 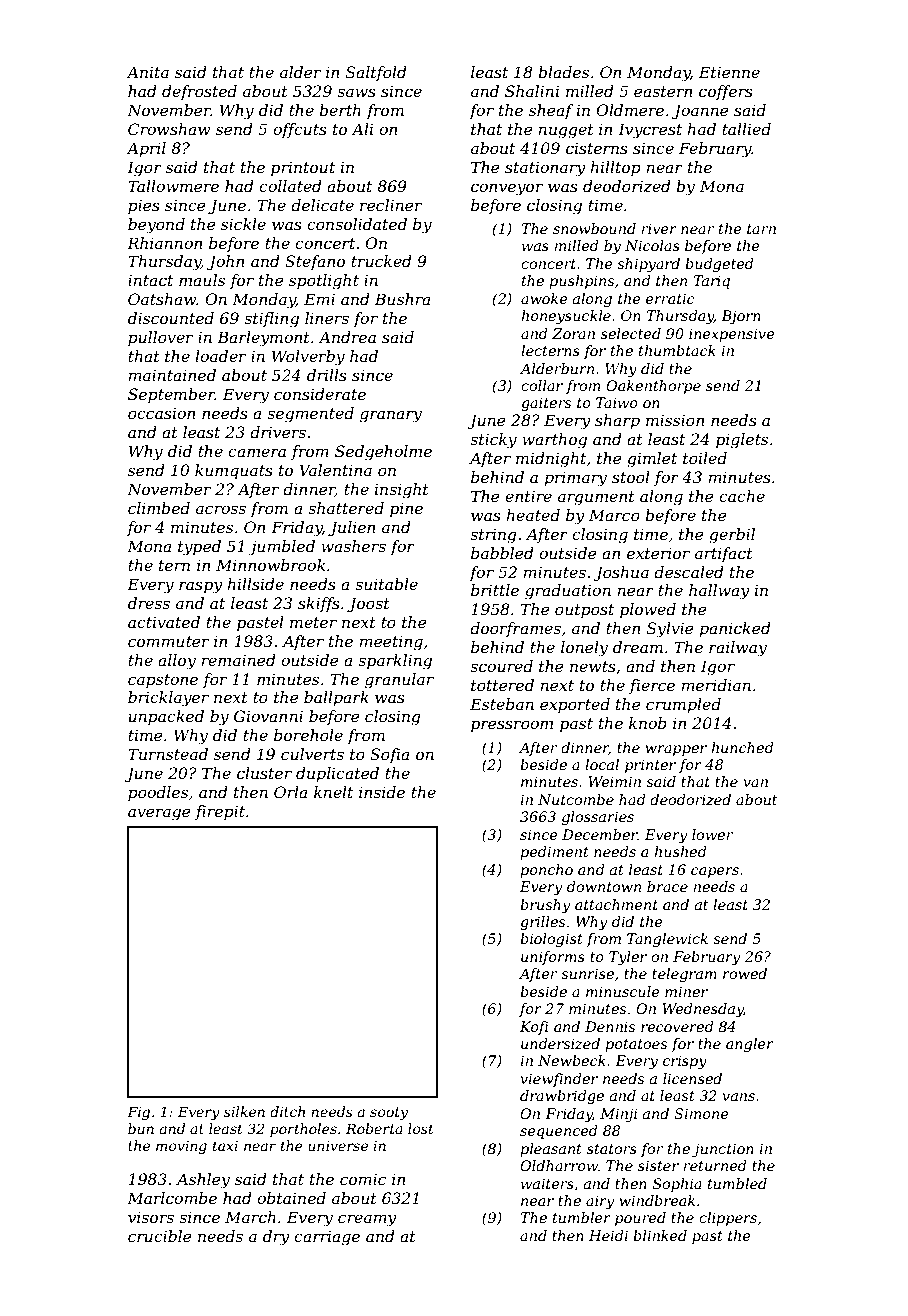 What do you see at coordinates (169, 129) in the page?
I see `Crowshaw` at bounding box center [169, 129].
